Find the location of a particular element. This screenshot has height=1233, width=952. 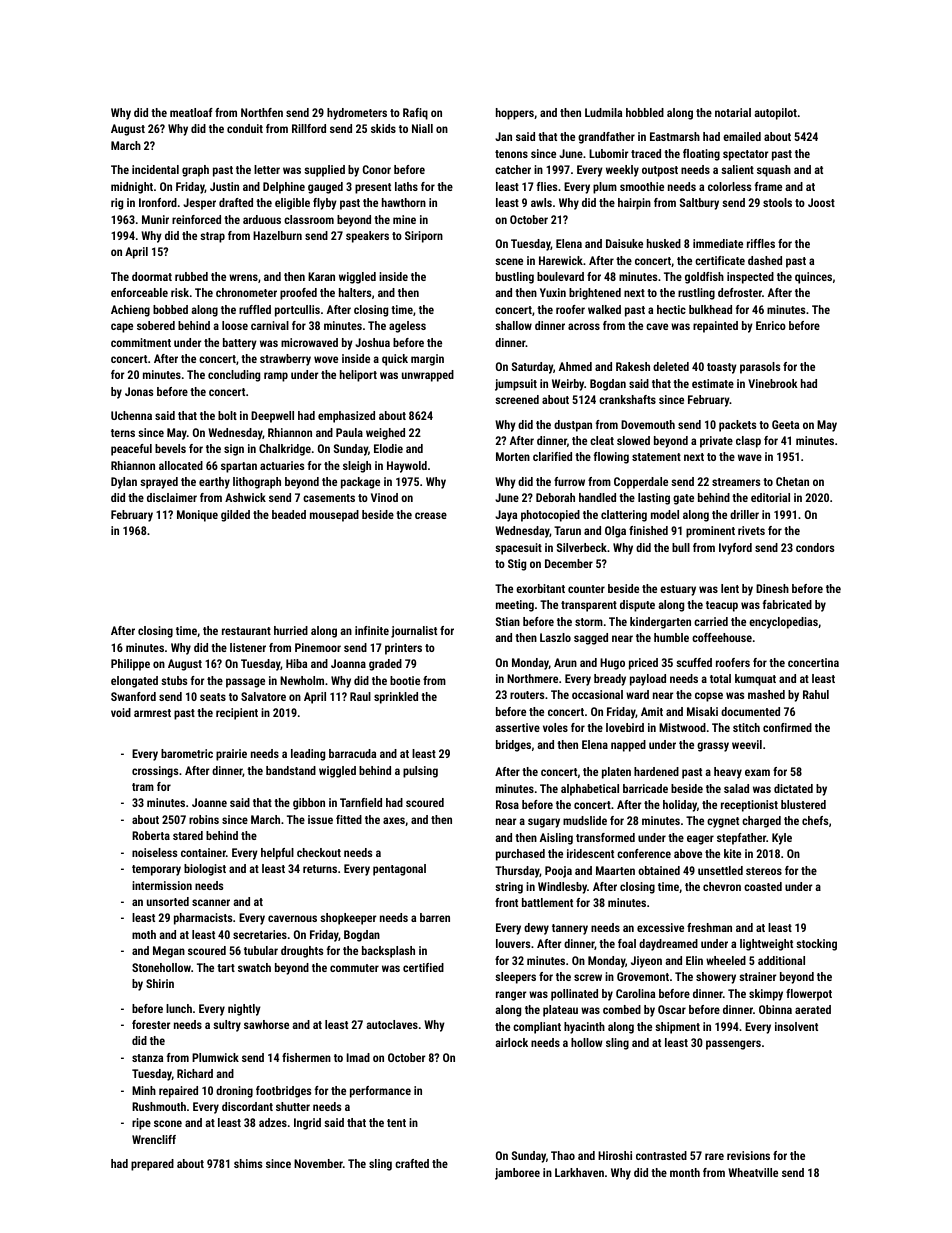

Siriporn is located at coordinates (424, 237).
